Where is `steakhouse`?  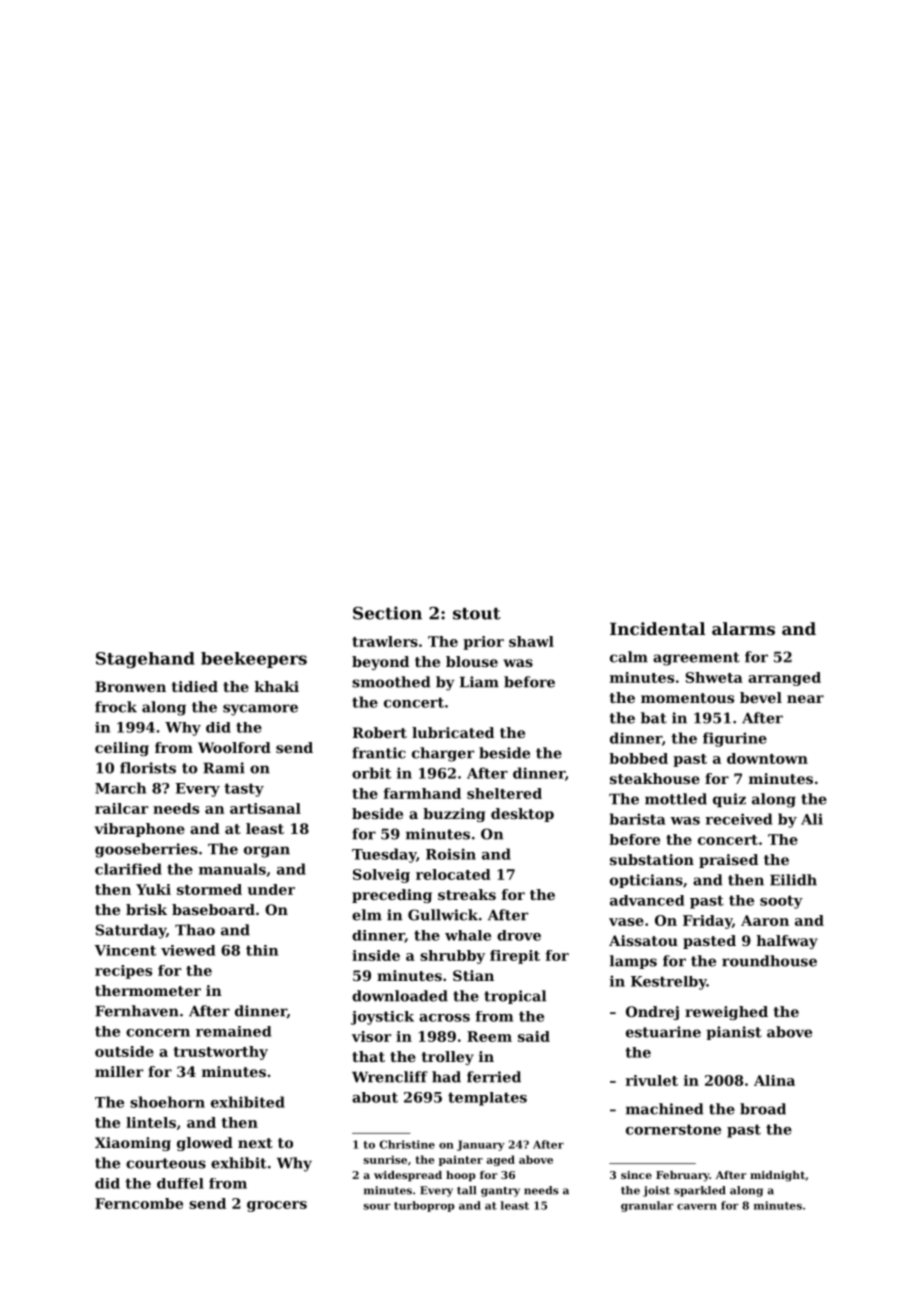 steakhouse is located at coordinates (655, 778).
